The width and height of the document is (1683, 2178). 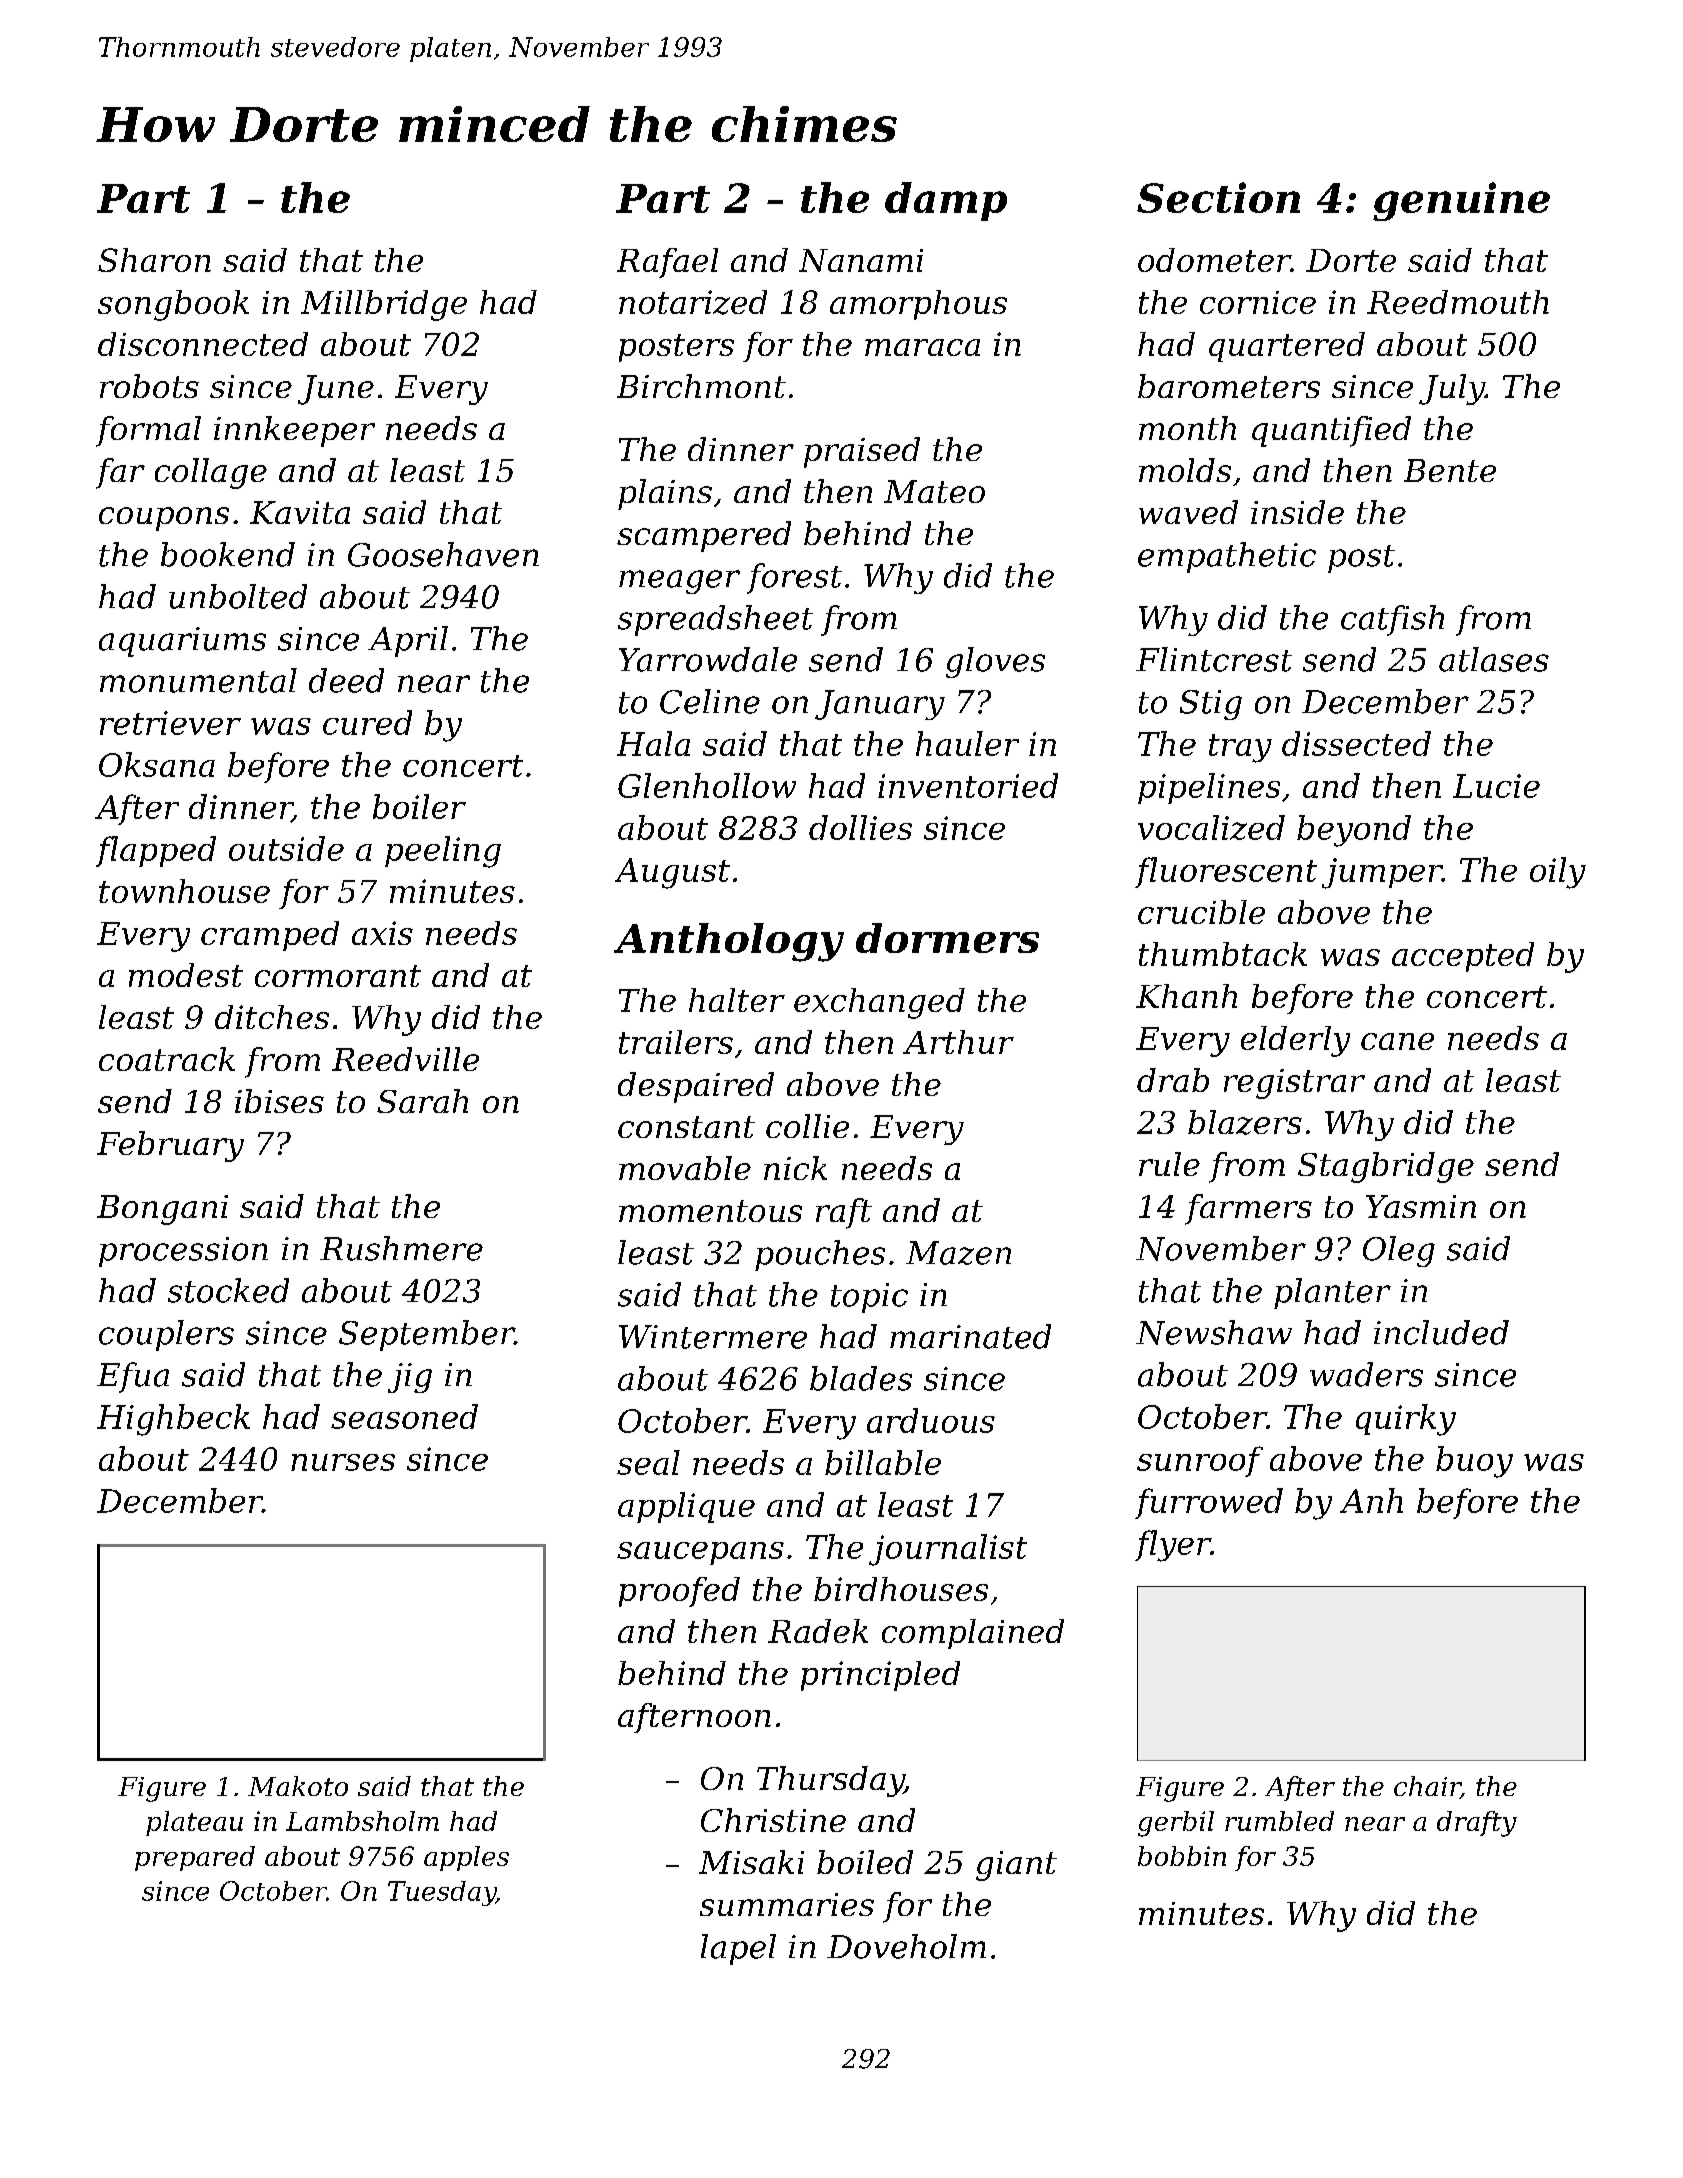 I want to click on genuine, so click(x=1461, y=201).
